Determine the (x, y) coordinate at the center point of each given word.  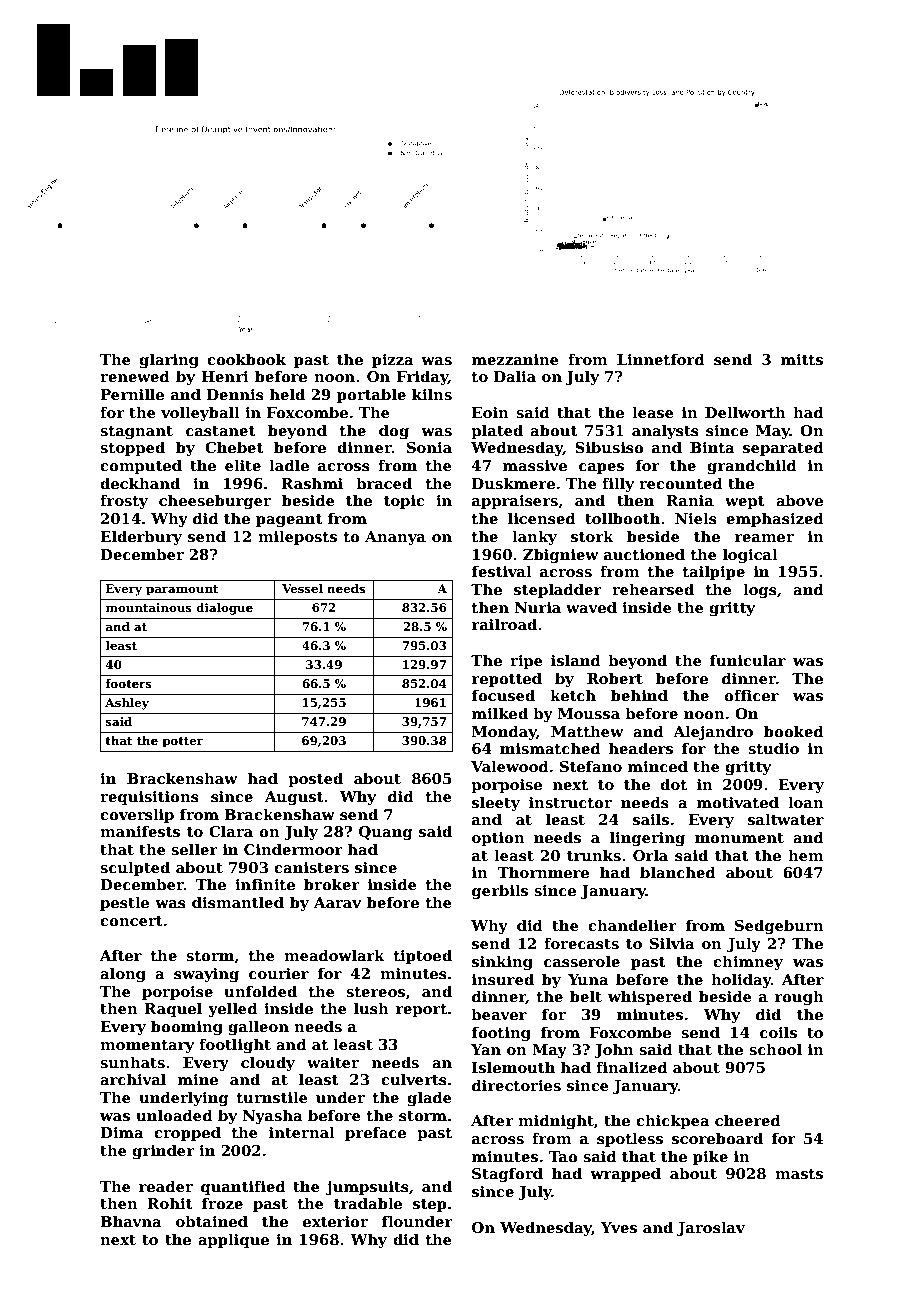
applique (233, 1240)
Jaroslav (711, 1228)
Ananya (395, 538)
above (799, 500)
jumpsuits (367, 1188)
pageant (289, 520)
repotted (507, 679)
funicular (748, 660)
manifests (140, 831)
